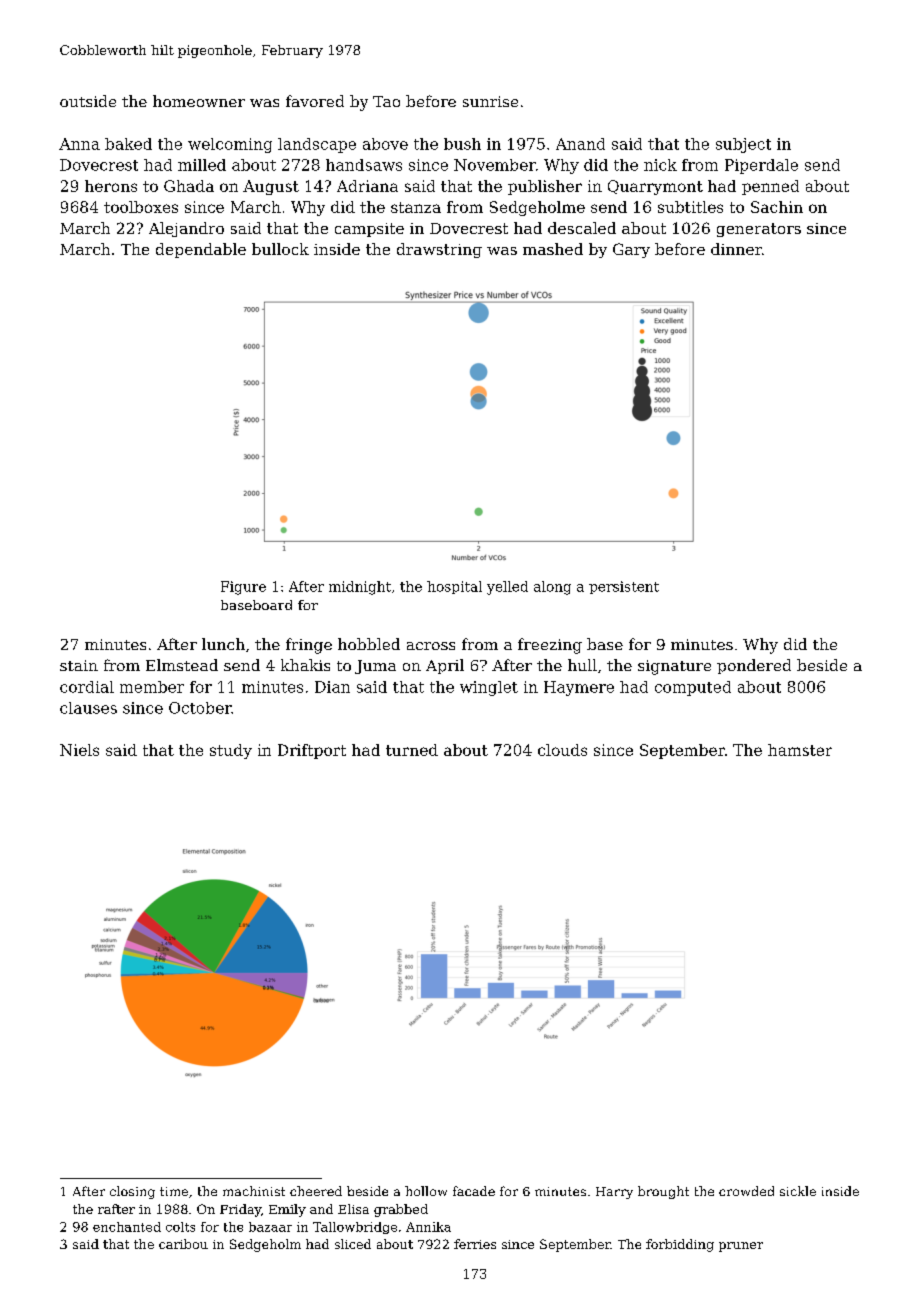  Describe the element at coordinates (743, 145) in the document. I see `subject` at that location.
